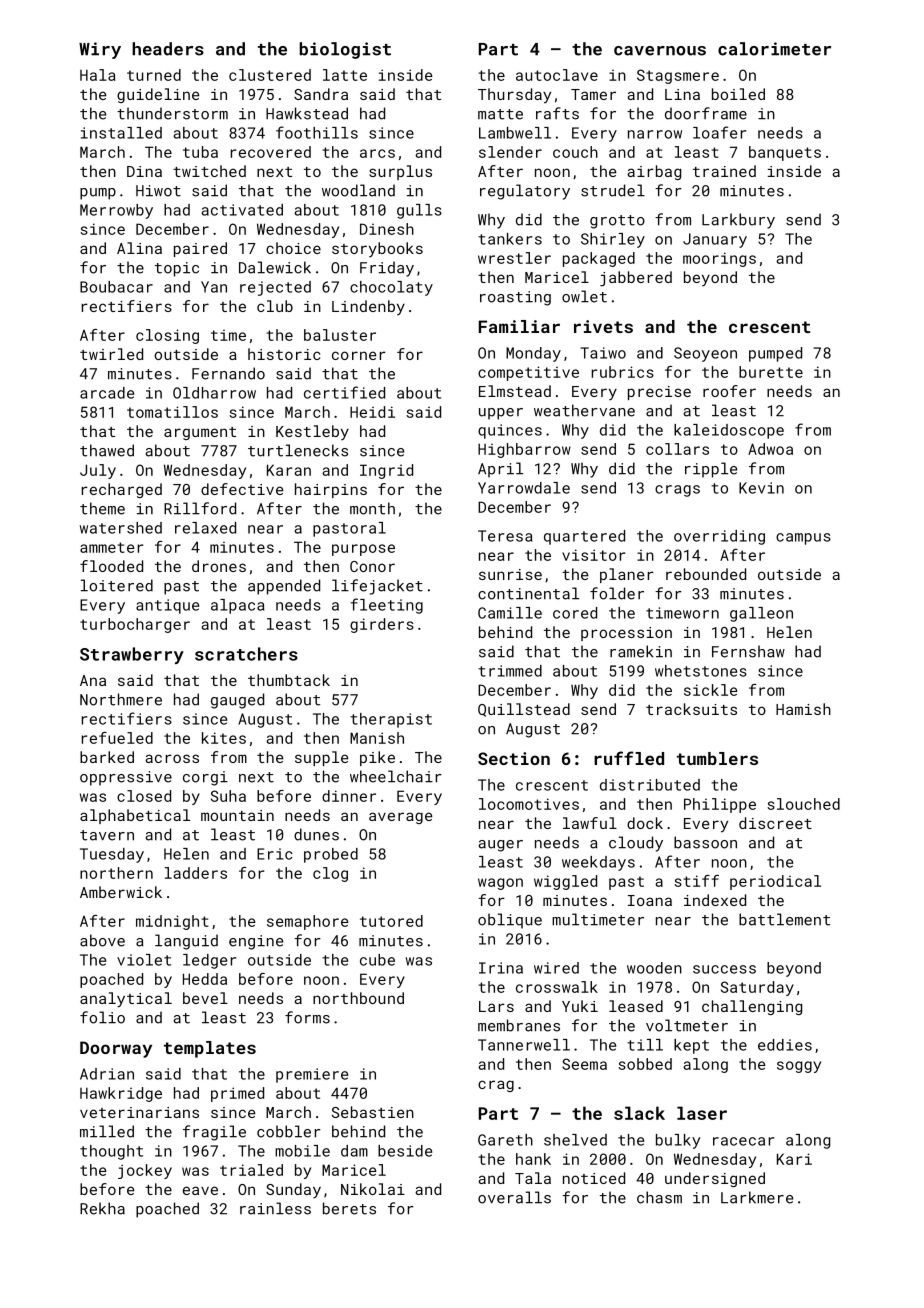 Image resolution: width=924 pixels, height=1308 pixels. I want to click on banquets, so click(785, 153).
